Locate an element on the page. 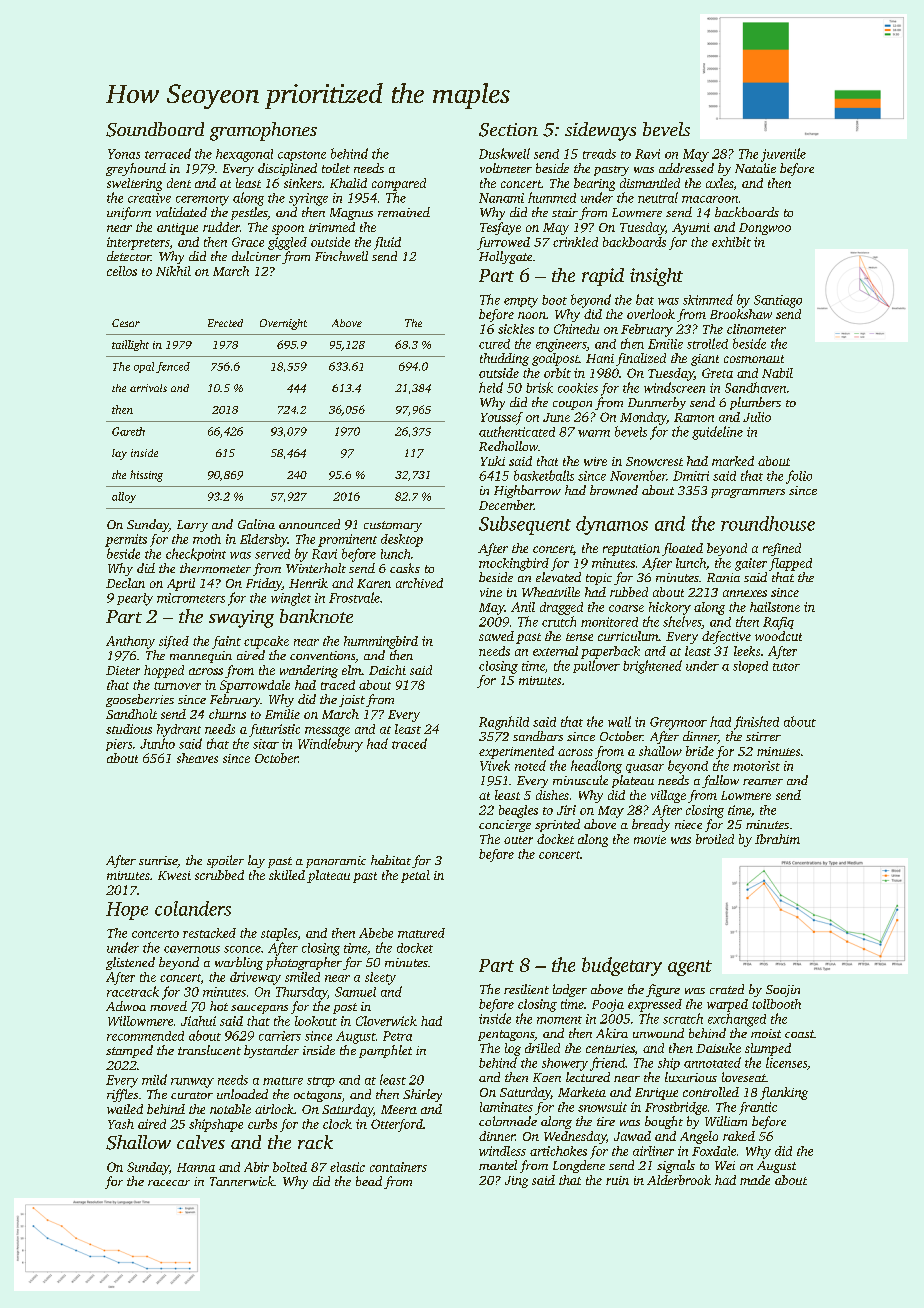  desktop is located at coordinates (402, 540).
